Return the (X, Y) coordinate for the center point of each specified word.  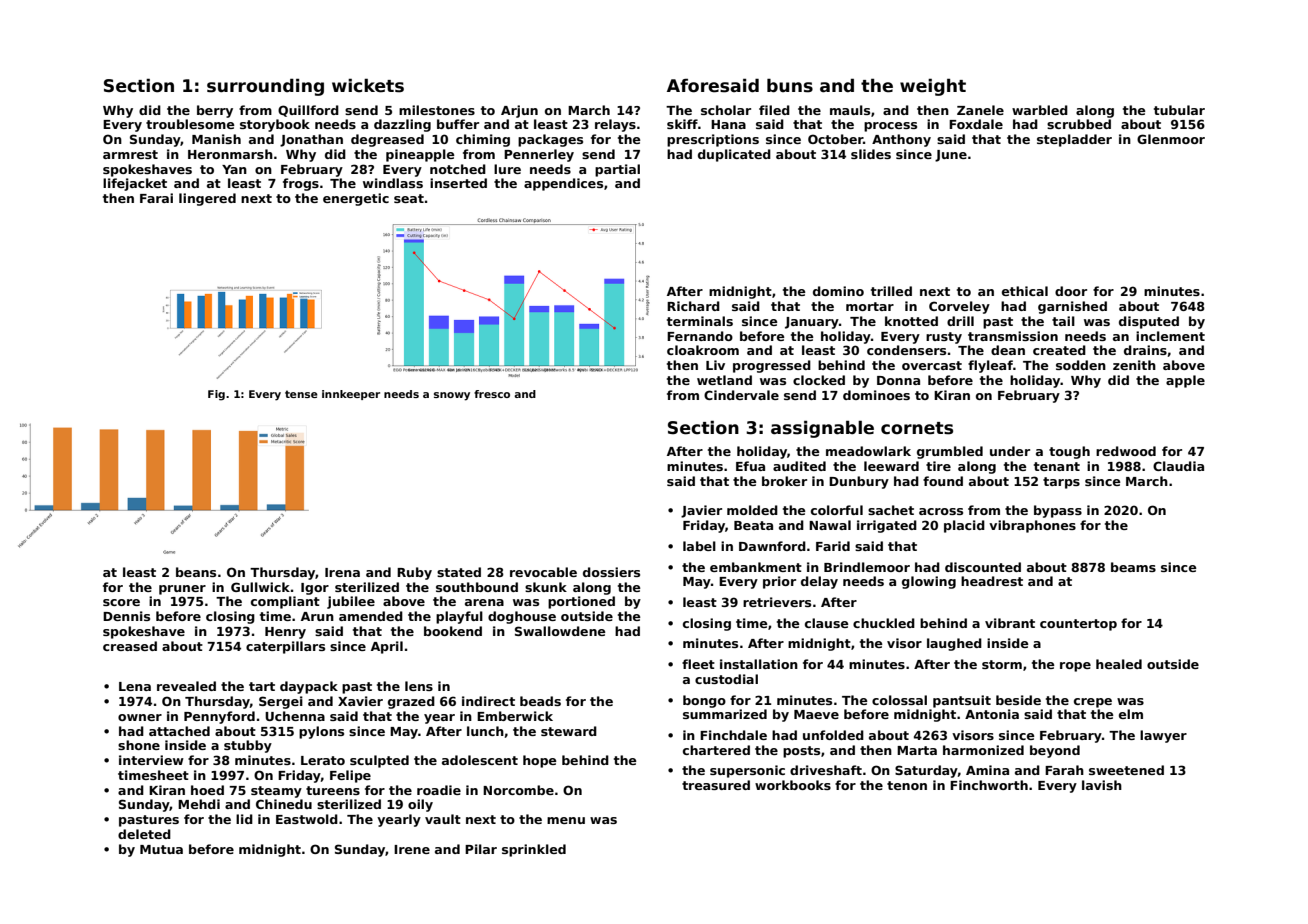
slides (871, 154)
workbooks (793, 785)
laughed (954, 644)
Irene (412, 849)
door (1071, 291)
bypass (1058, 511)
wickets (368, 85)
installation (759, 664)
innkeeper (351, 395)
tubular (1179, 110)
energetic (356, 199)
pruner (182, 590)
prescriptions (713, 140)
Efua (750, 466)
